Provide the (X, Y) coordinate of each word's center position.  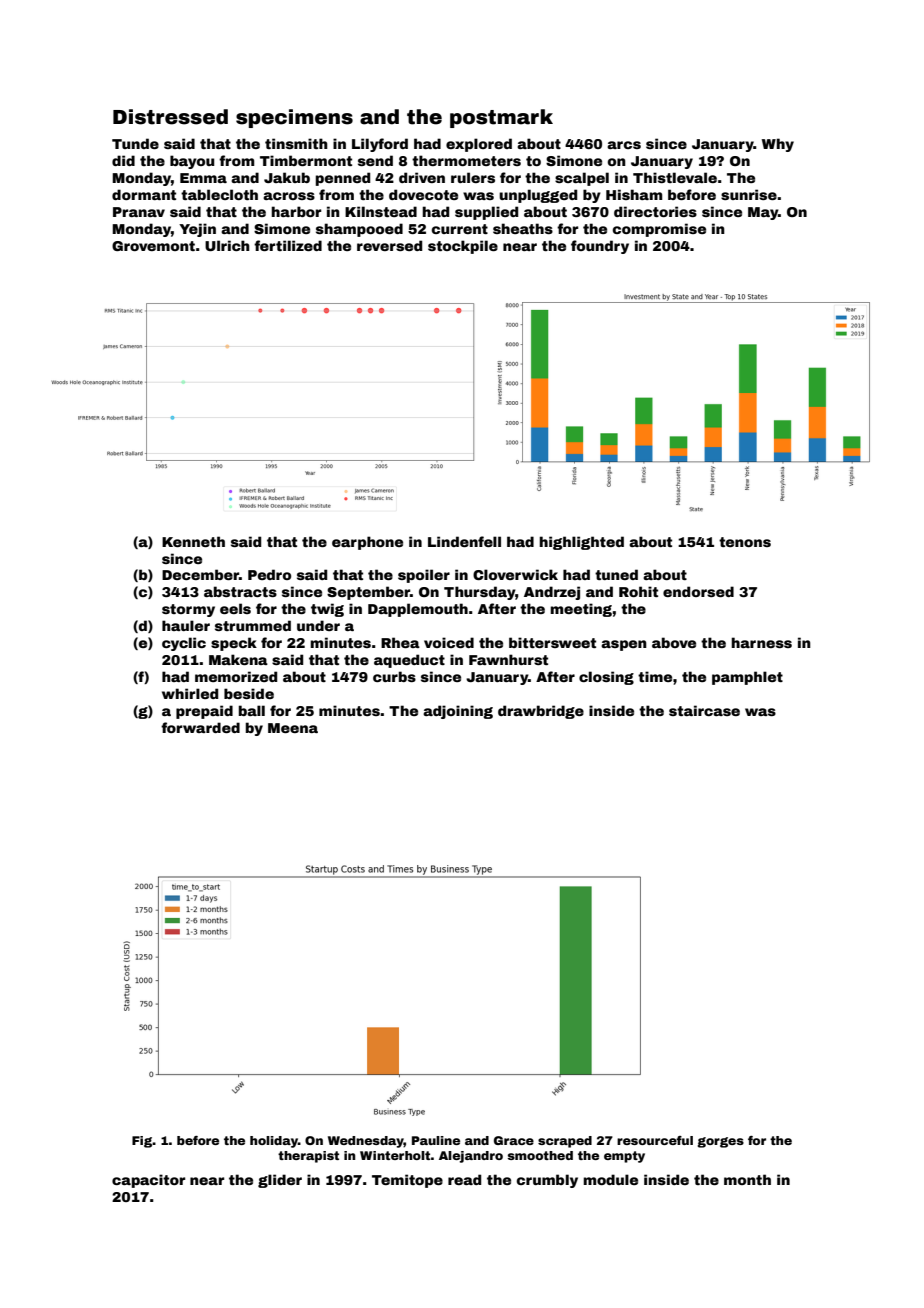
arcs (624, 145)
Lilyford (380, 145)
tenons (745, 542)
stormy (188, 610)
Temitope (407, 1181)
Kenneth (193, 541)
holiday (274, 1142)
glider (280, 1181)
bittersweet (552, 642)
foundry (600, 247)
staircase (704, 710)
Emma (203, 178)
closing (606, 678)
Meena (293, 728)
